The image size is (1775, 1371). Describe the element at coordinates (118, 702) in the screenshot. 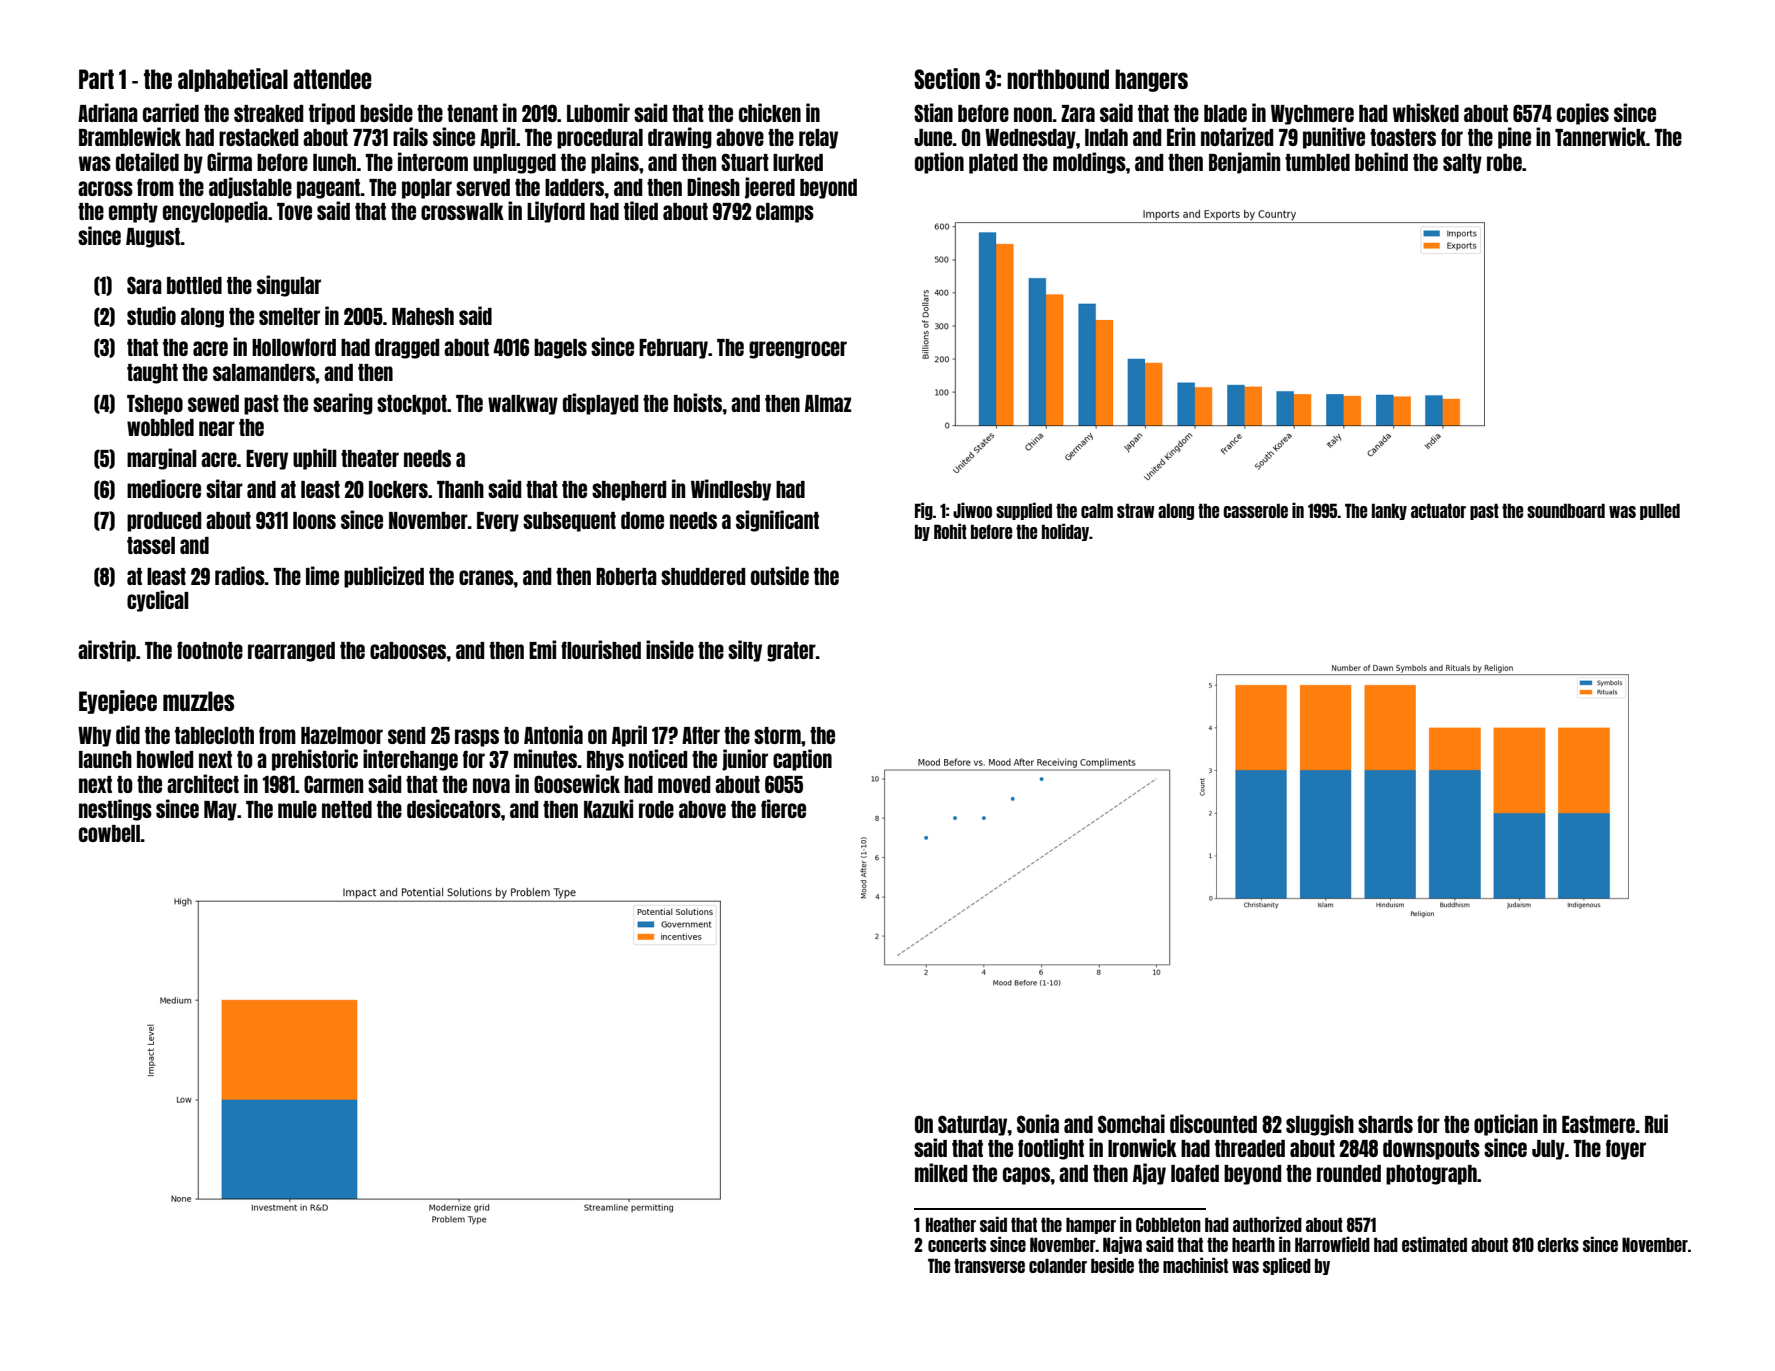

I see `Eyepiece` at that location.
